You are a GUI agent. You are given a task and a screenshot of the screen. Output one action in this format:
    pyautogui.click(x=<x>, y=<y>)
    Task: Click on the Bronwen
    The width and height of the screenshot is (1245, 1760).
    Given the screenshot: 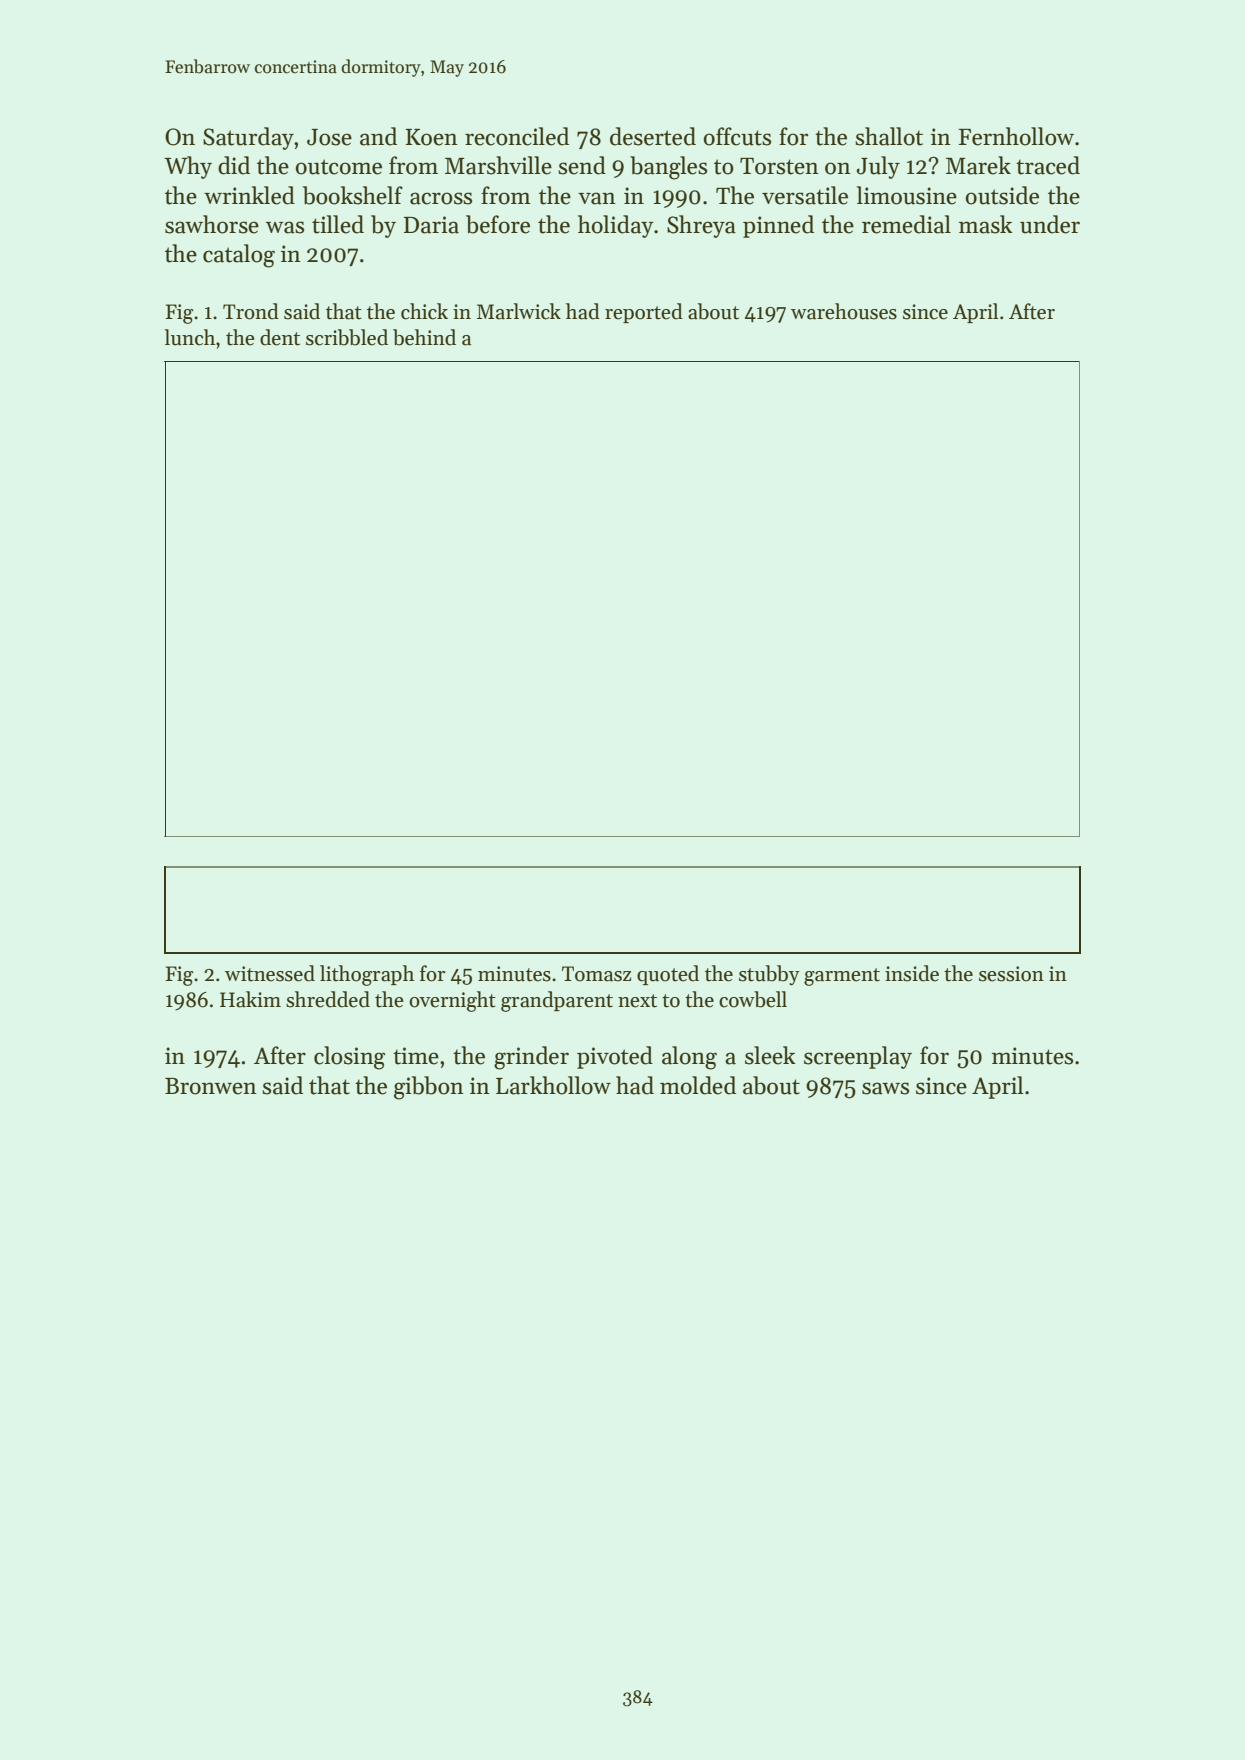 What is the action you would take?
    pyautogui.click(x=211, y=1086)
